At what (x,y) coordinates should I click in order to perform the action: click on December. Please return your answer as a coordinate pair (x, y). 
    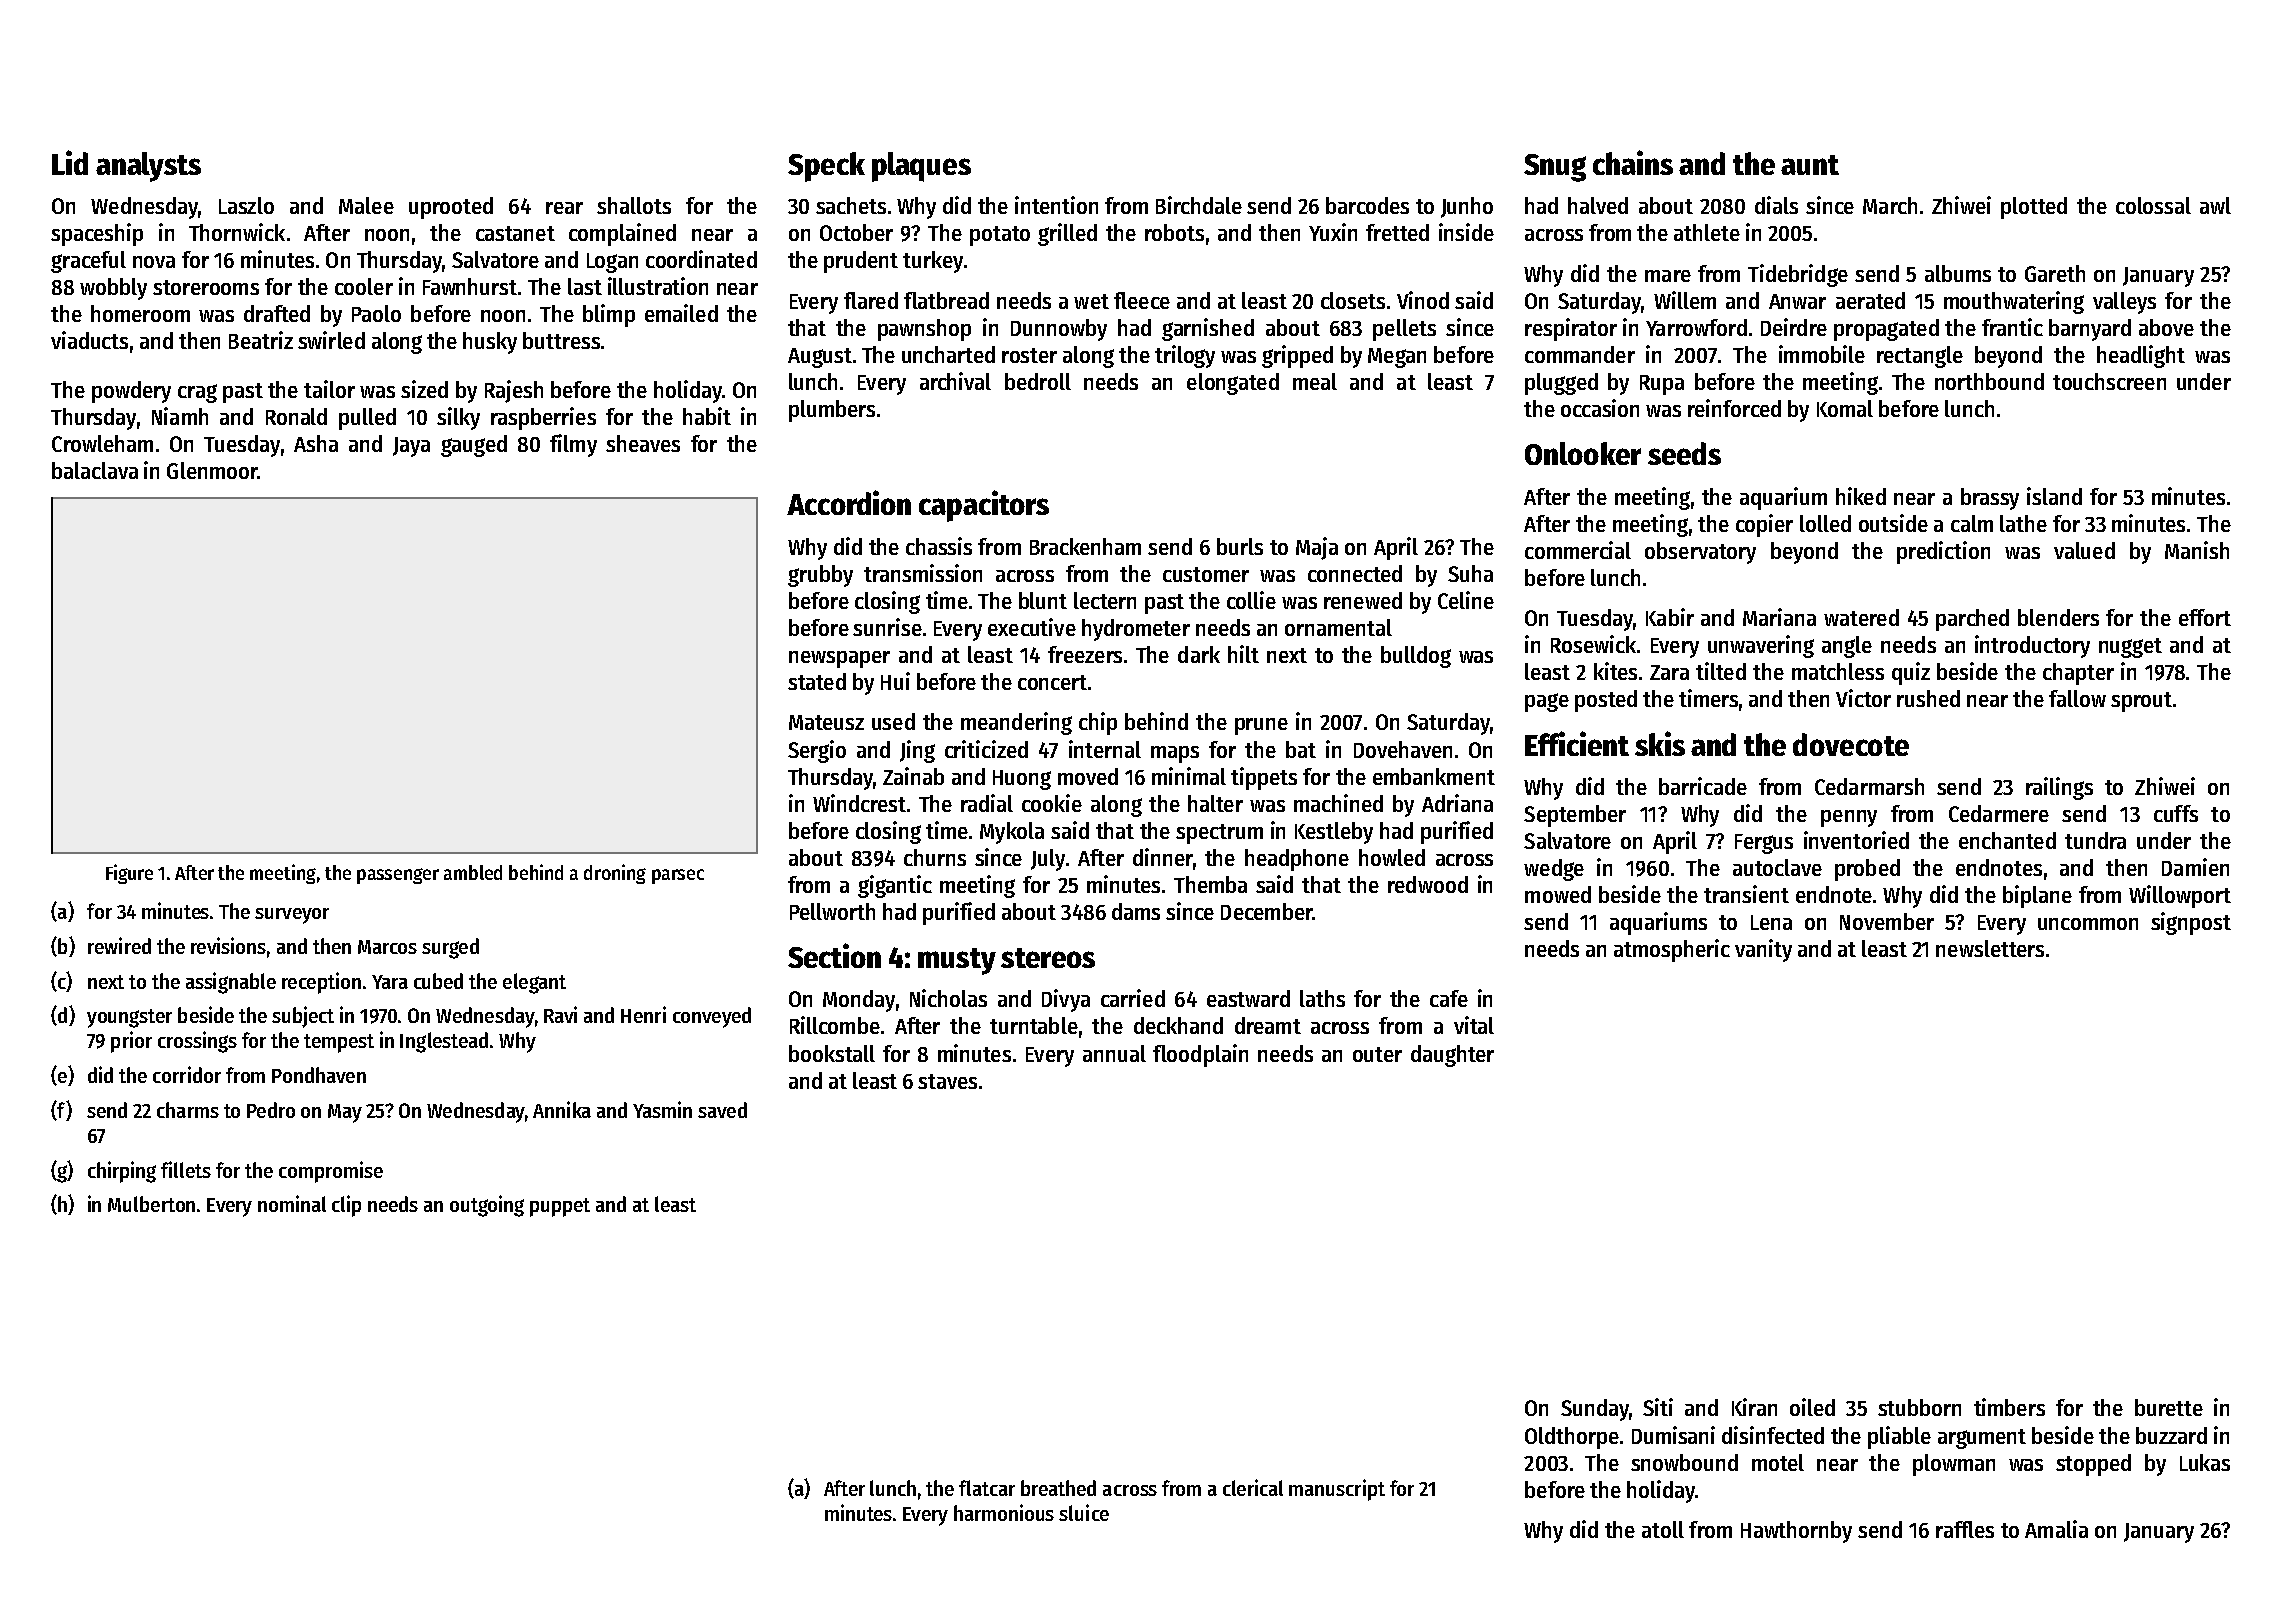
    Looking at the image, I should click on (1267, 911).
